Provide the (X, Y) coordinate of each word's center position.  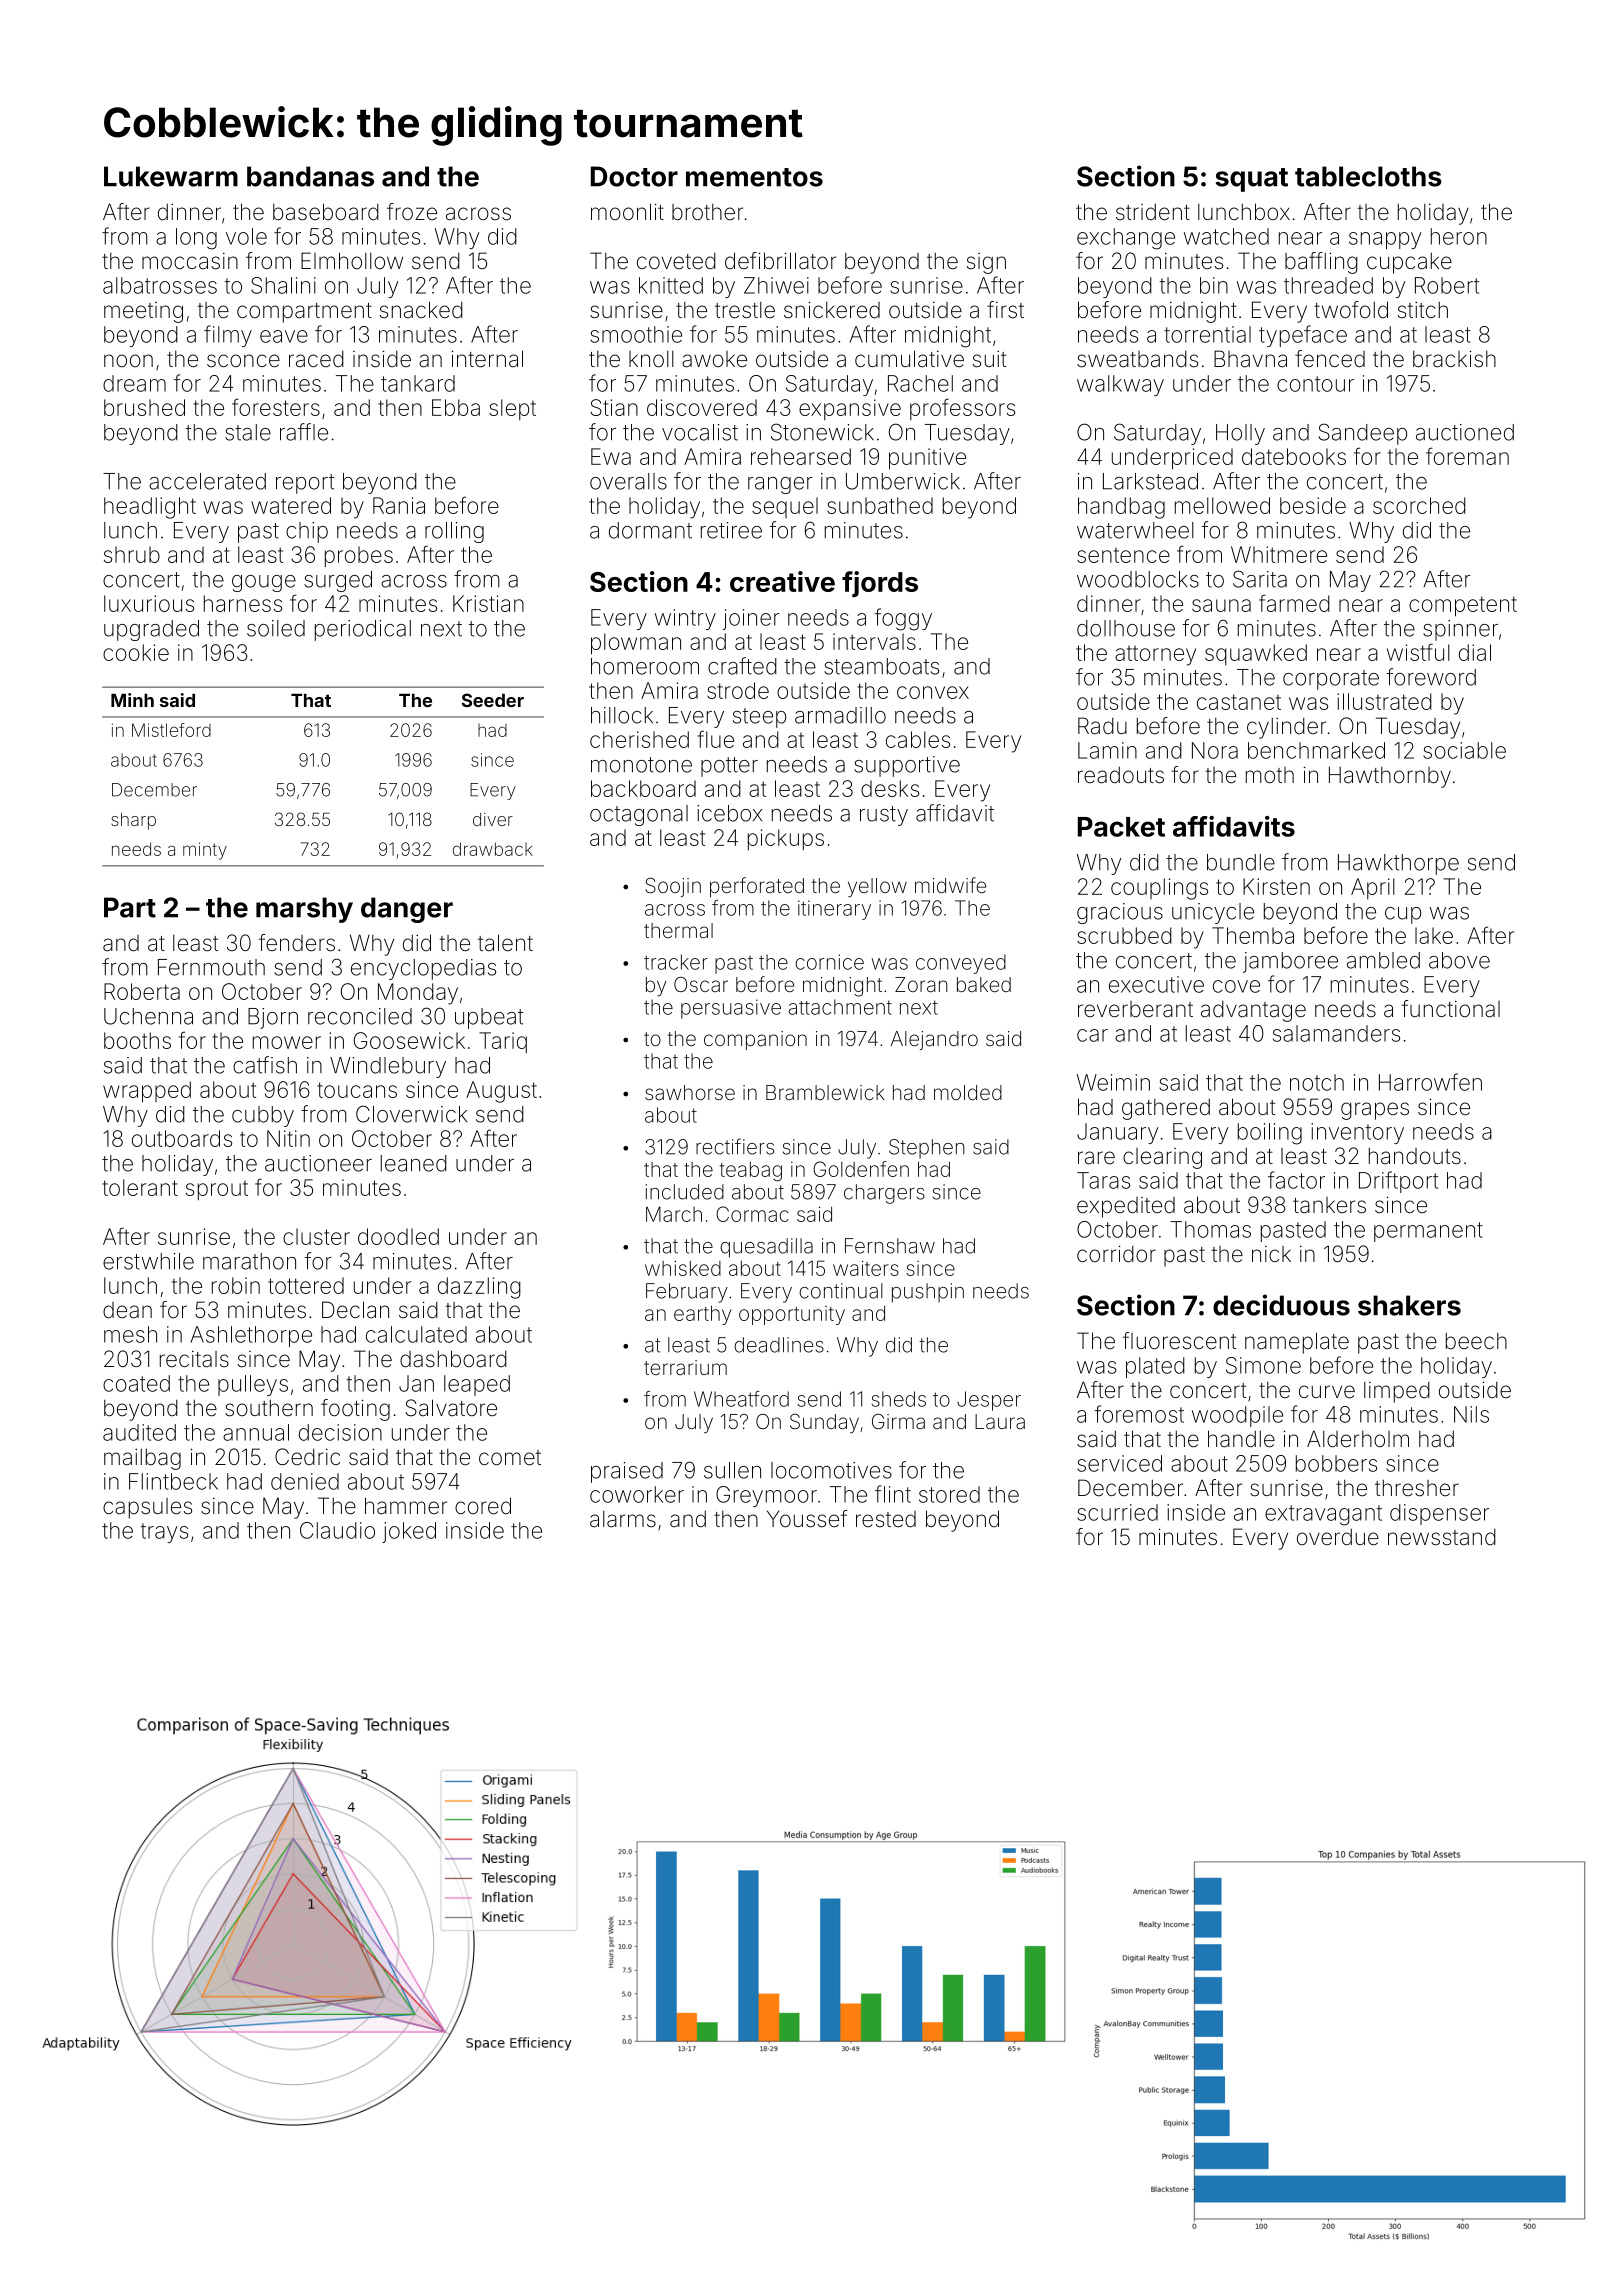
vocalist (700, 432)
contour (1315, 384)
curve (1327, 1391)
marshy (304, 910)
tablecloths (1368, 176)
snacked (421, 310)
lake (1434, 935)
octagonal (639, 815)
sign (986, 263)
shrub (132, 554)
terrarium (685, 1367)
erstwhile (148, 1261)
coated (136, 1383)
